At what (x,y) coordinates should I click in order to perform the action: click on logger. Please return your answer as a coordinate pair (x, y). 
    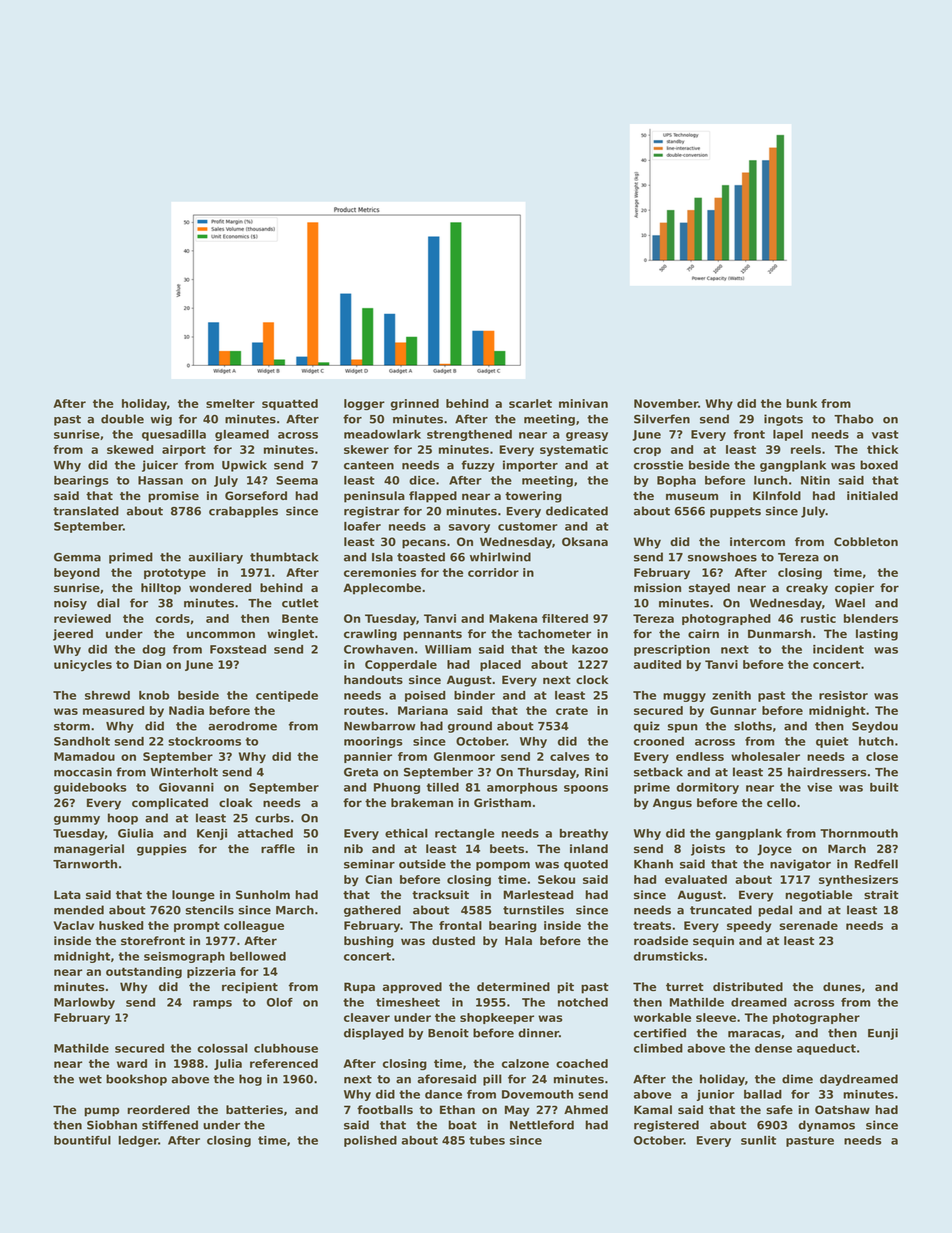
    Looking at the image, I should click on (364, 405).
